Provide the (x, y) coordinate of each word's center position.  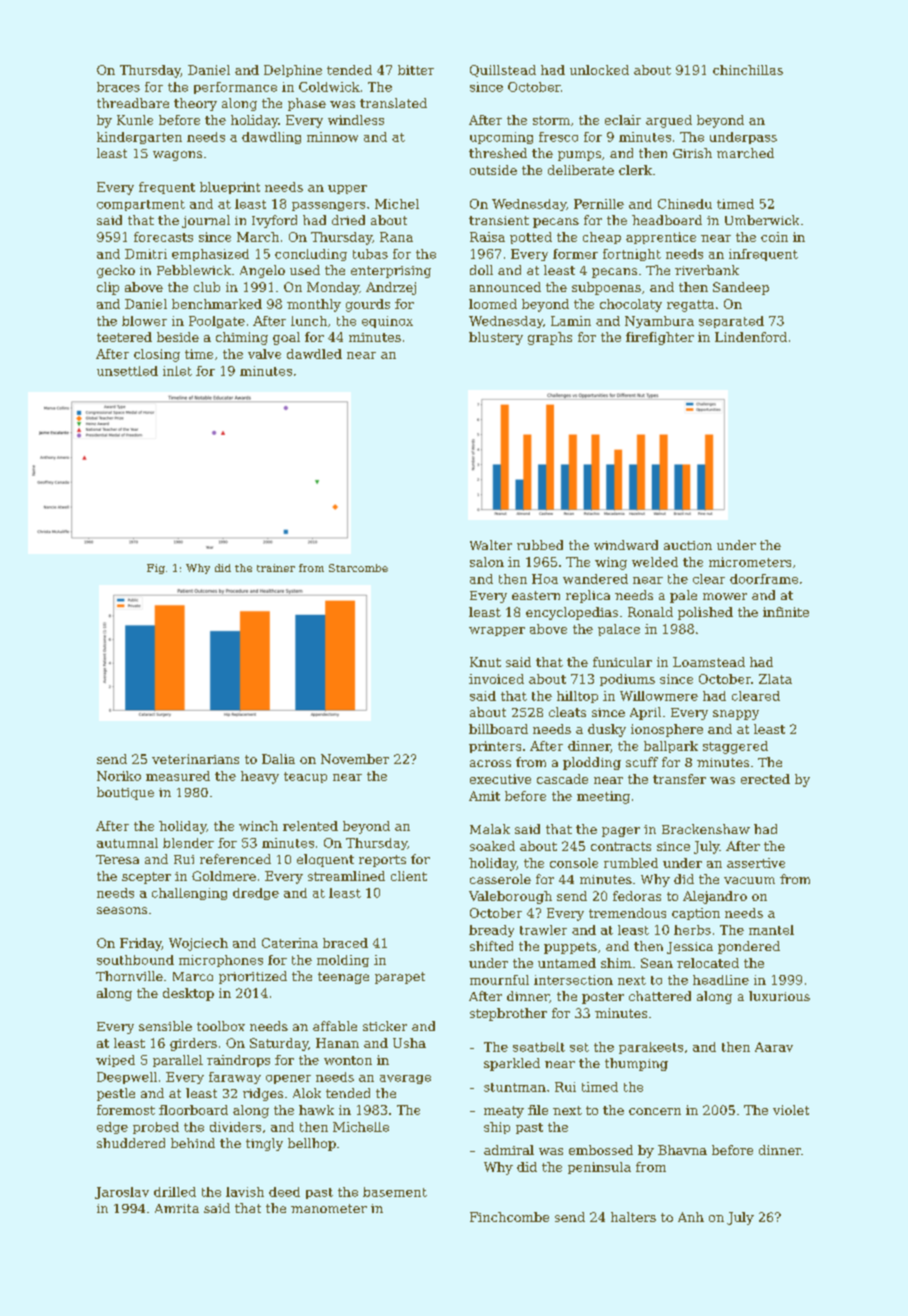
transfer (679, 779)
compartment (141, 205)
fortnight (632, 255)
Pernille (599, 204)
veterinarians (195, 759)
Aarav (774, 1047)
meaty (504, 1112)
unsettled (127, 371)
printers (495, 747)
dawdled (314, 354)
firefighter (660, 338)
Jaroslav (122, 1193)
